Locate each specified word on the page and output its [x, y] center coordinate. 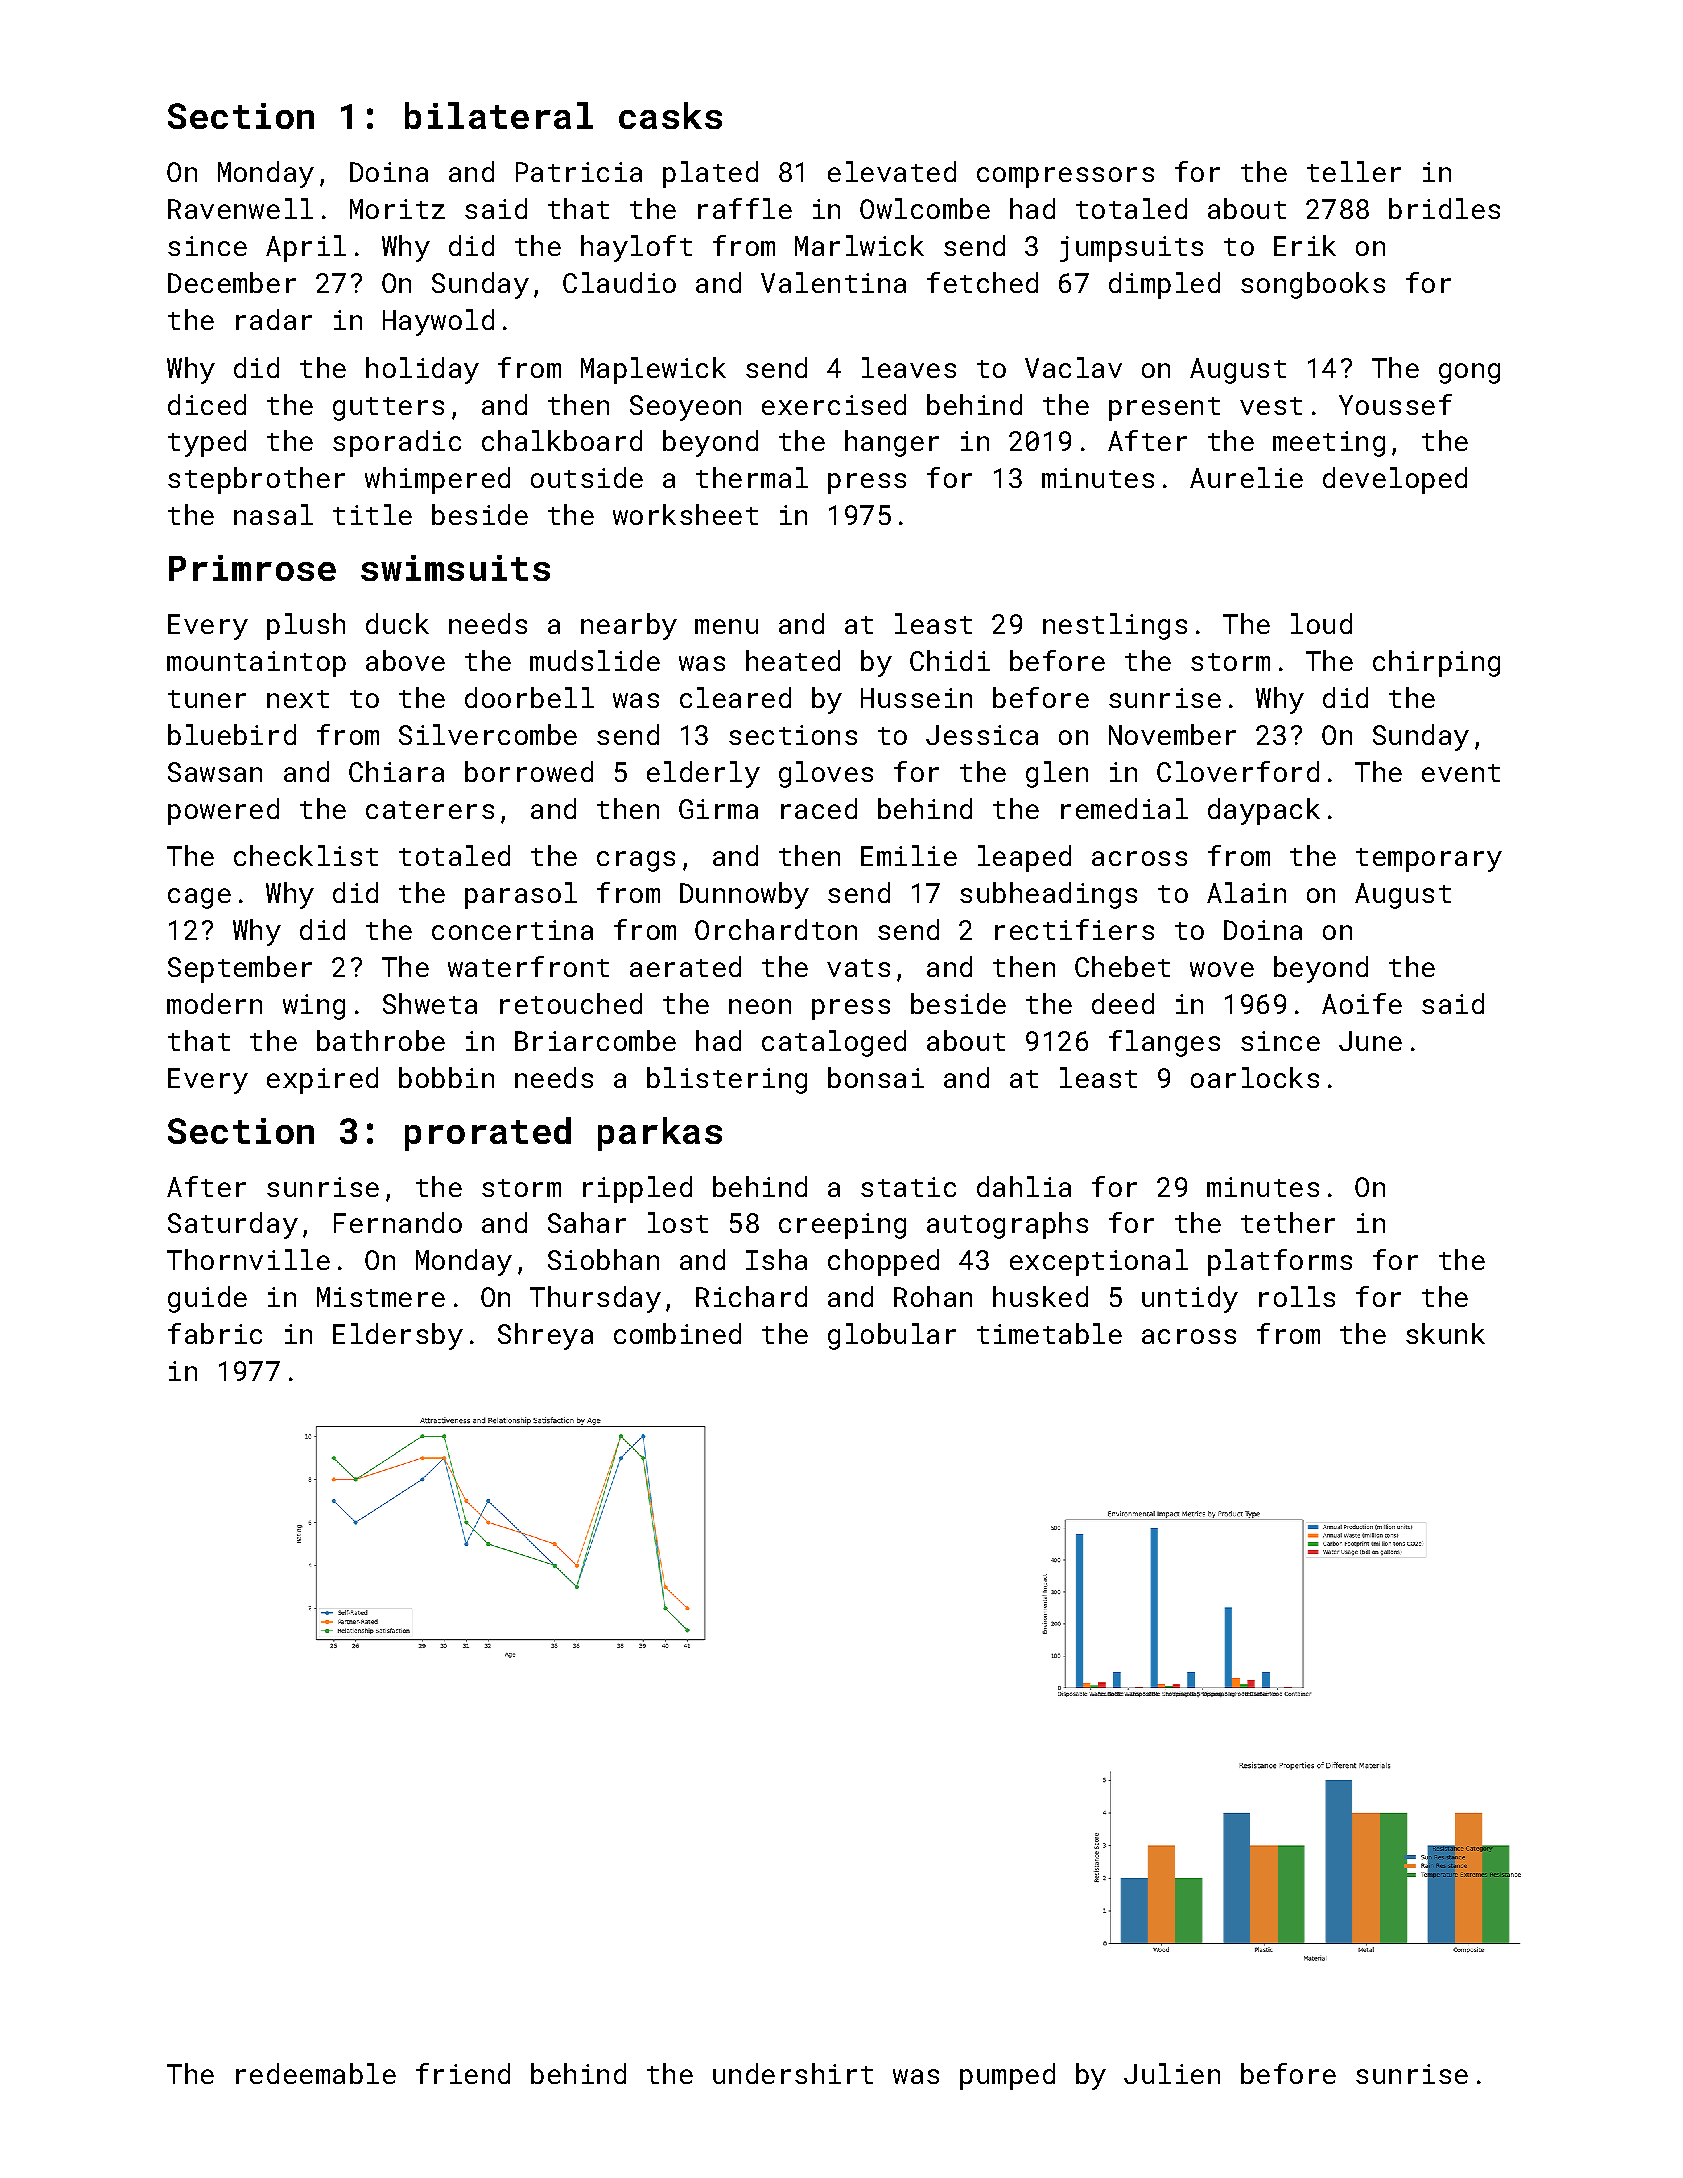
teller [1354, 171]
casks [670, 115]
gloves [826, 774]
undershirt [793, 2073]
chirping [1436, 663]
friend [463, 2073]
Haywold [438, 322]
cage [199, 898]
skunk [1445, 1333]
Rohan [933, 1296]
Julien [1172, 2073]
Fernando [398, 1222]
